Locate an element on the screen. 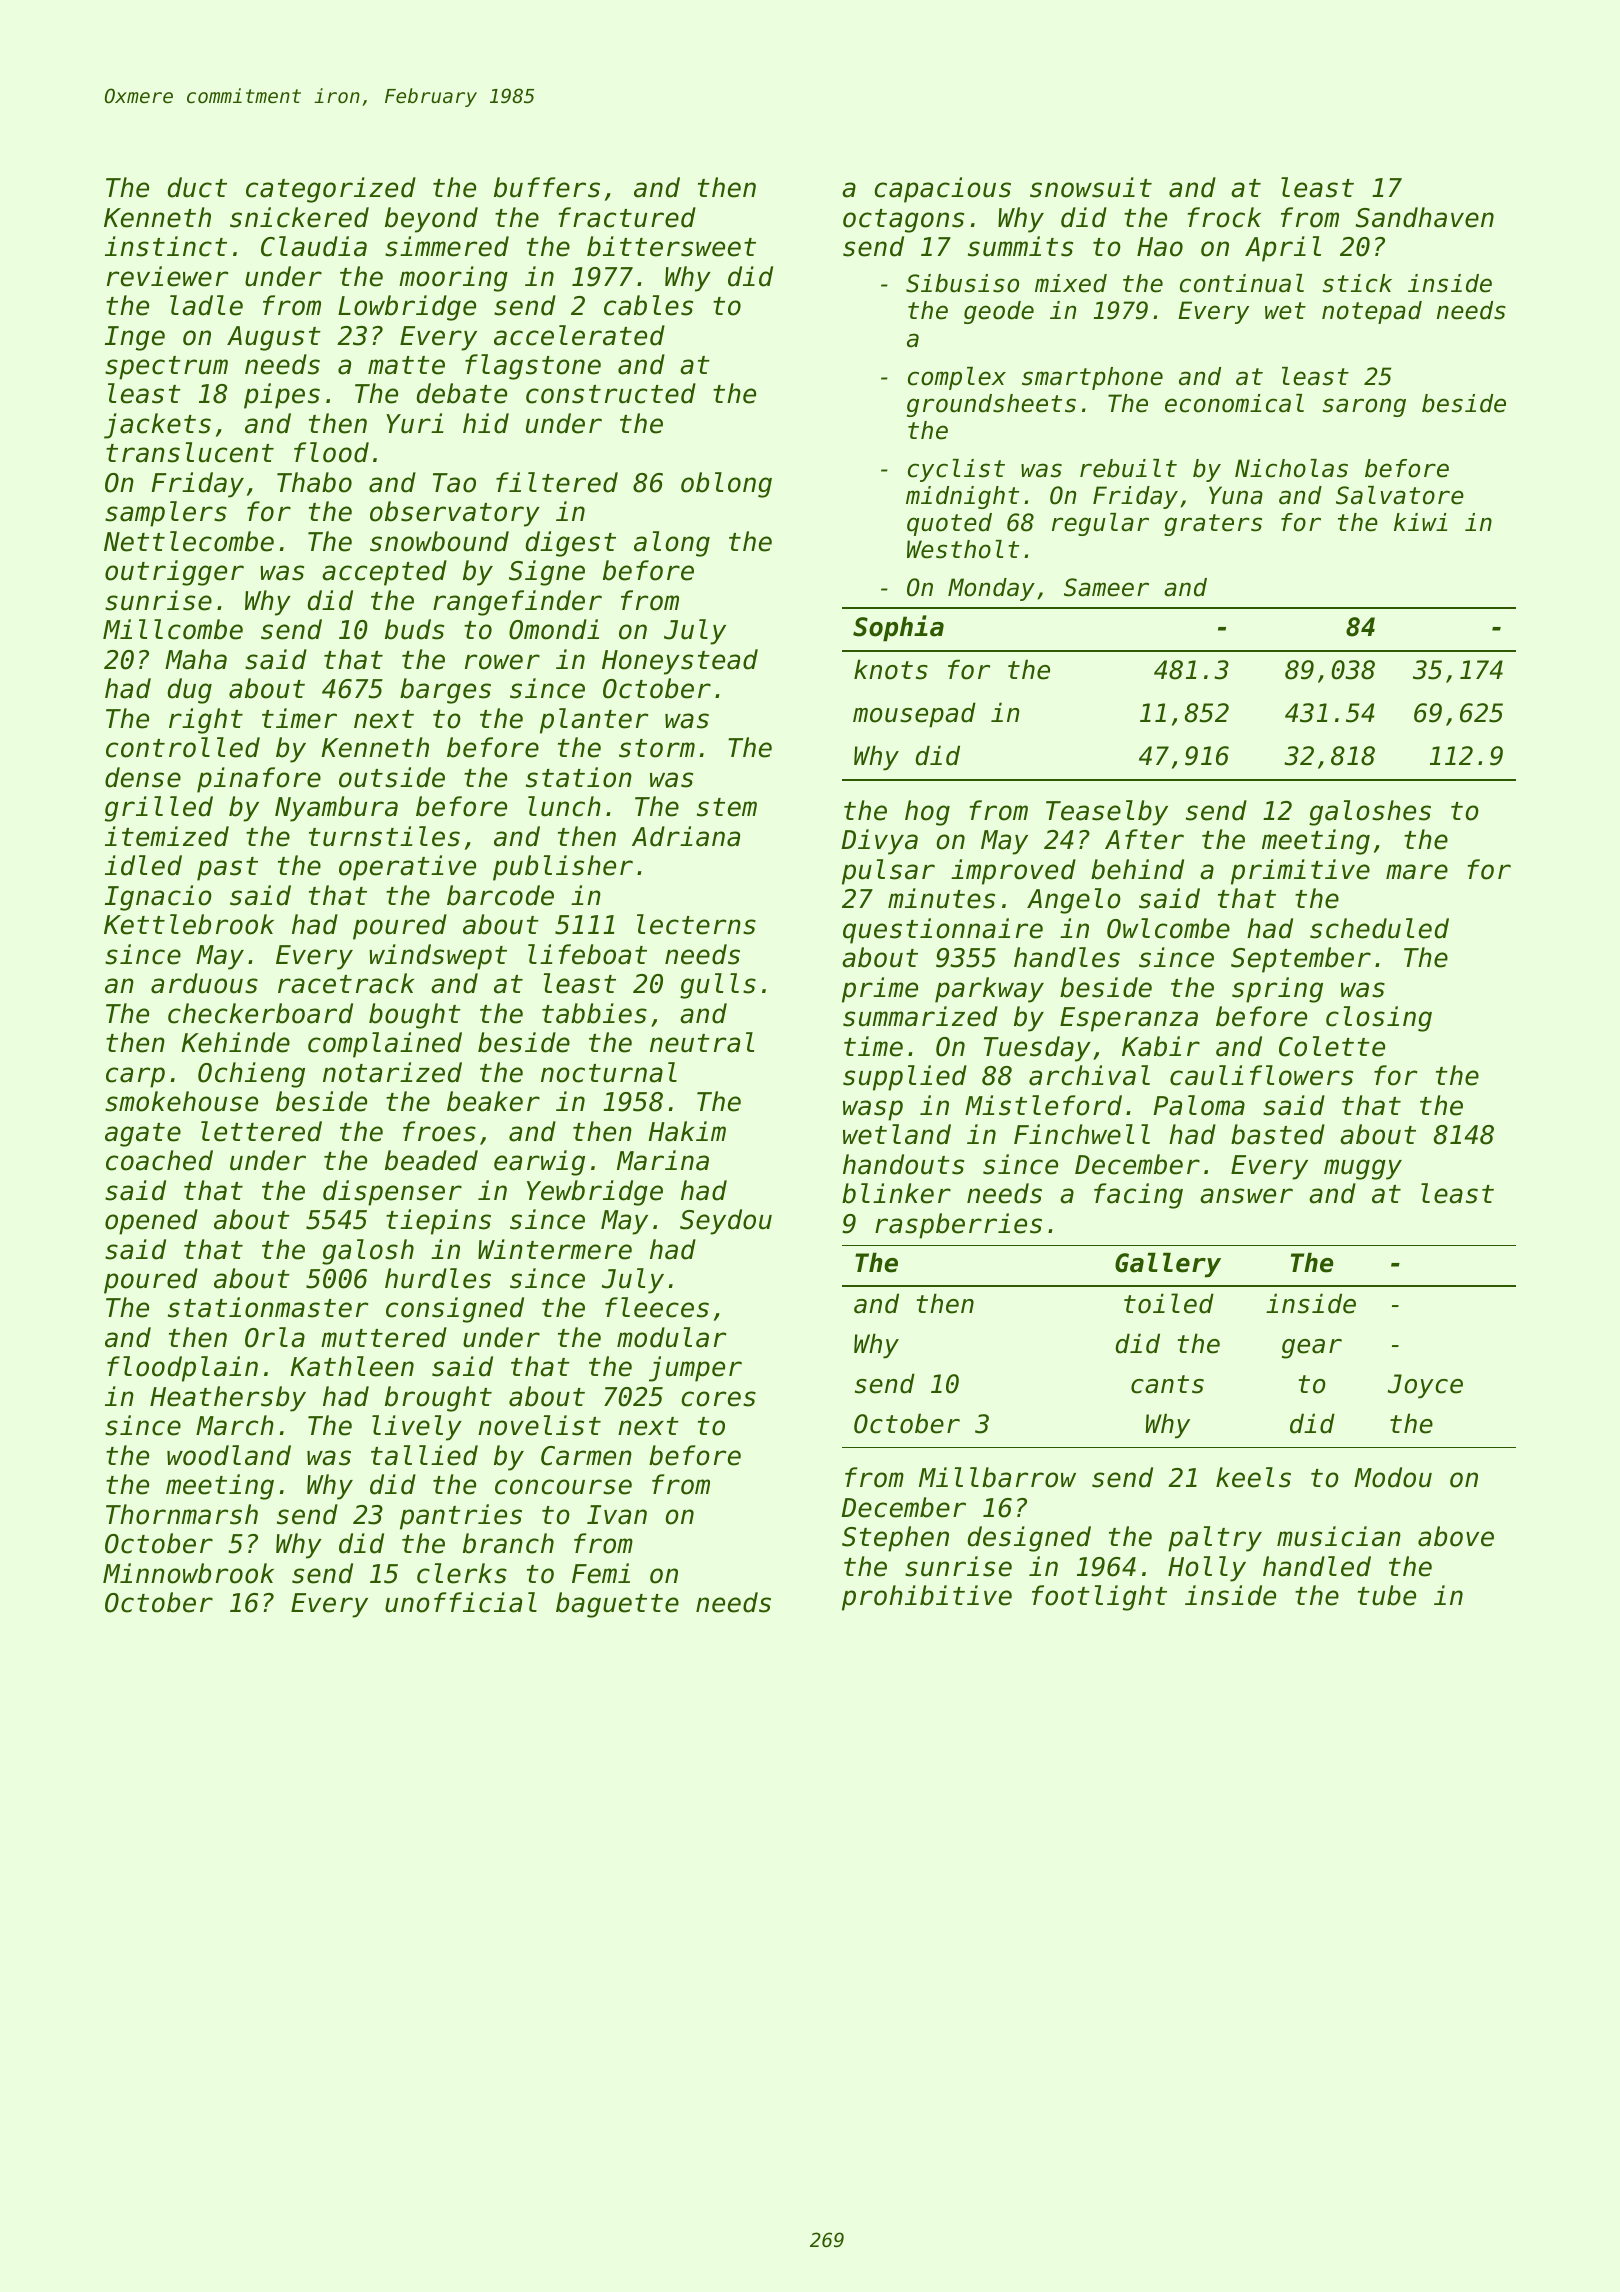 The height and width of the screenshot is (2292, 1620). flagstone is located at coordinates (533, 367).
